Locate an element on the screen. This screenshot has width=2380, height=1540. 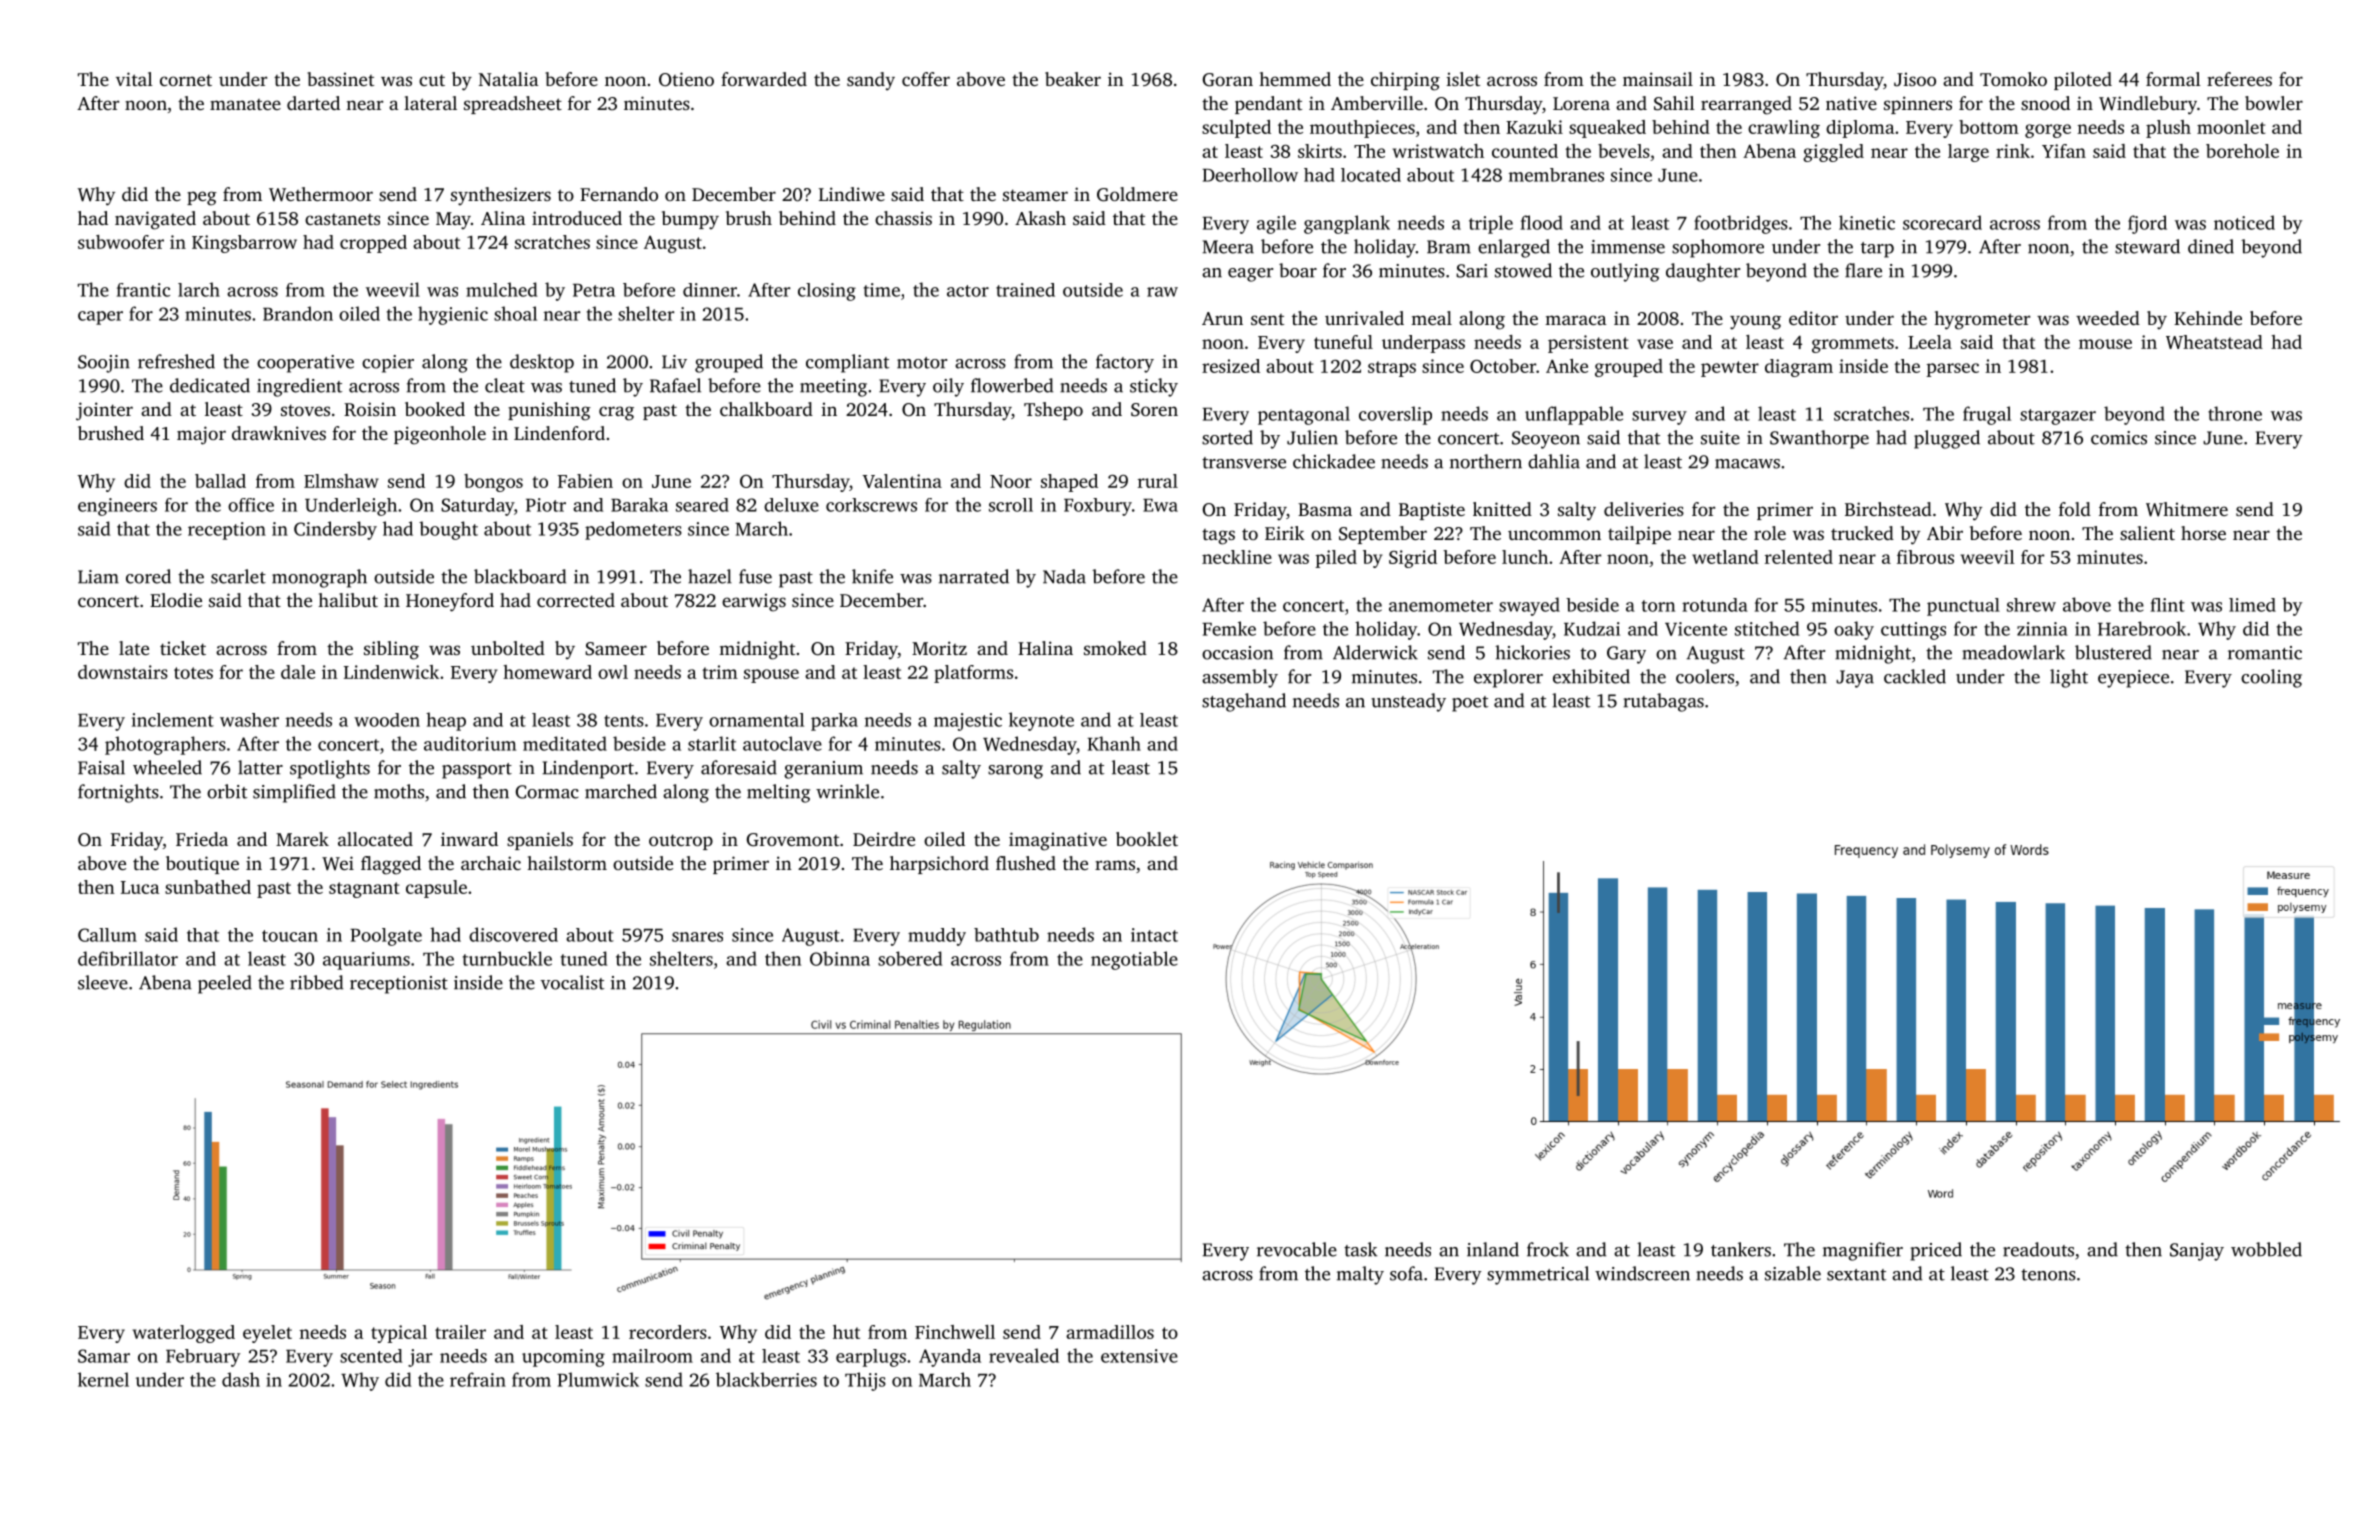
mainsail is located at coordinates (1658, 79).
